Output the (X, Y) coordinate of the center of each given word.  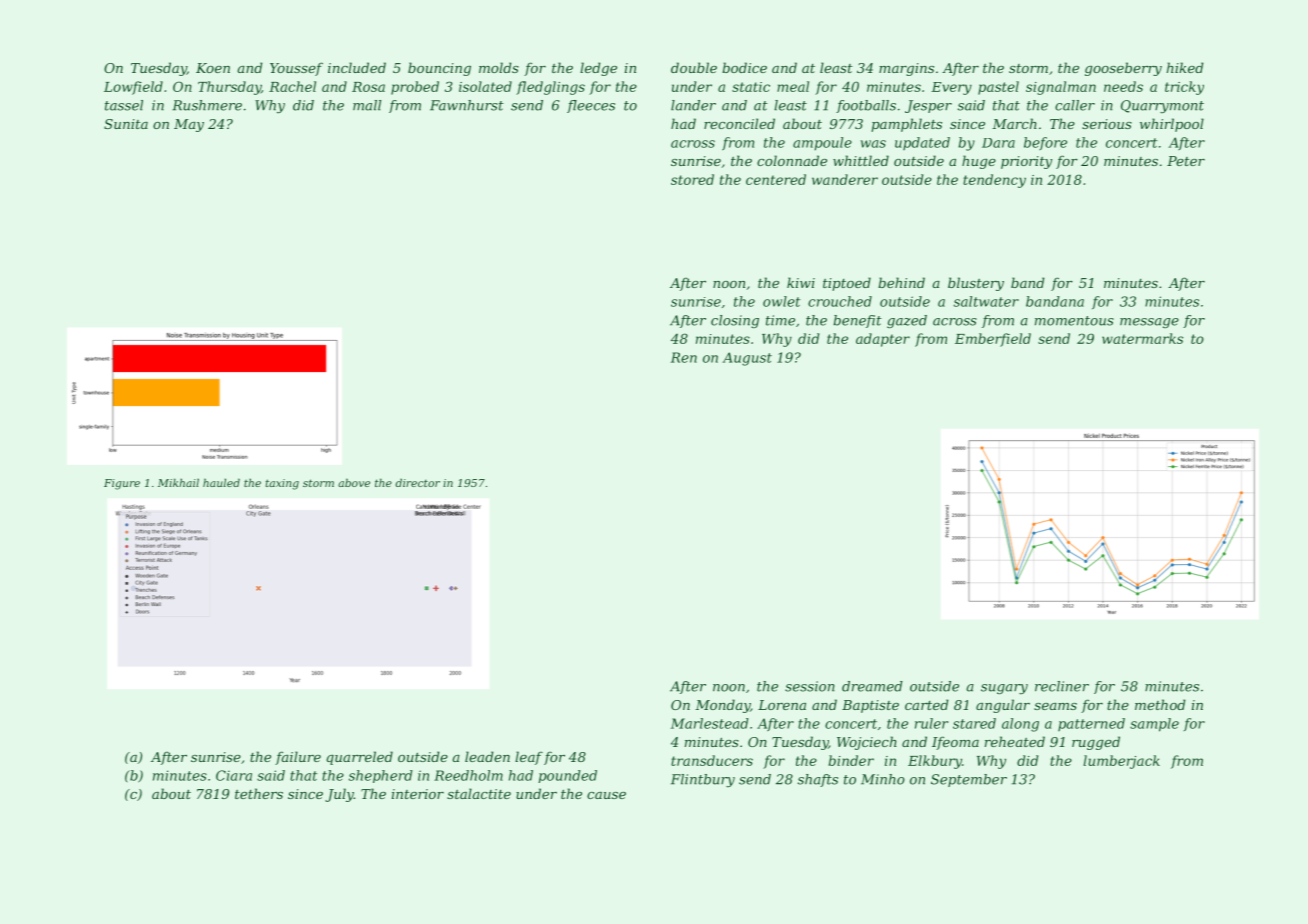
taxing (282, 484)
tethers (259, 793)
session (810, 686)
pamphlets (906, 125)
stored (692, 179)
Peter (1186, 161)
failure (298, 758)
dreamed (872, 686)
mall (367, 105)
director (418, 483)
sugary (1004, 689)
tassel (124, 105)
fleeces (591, 106)
